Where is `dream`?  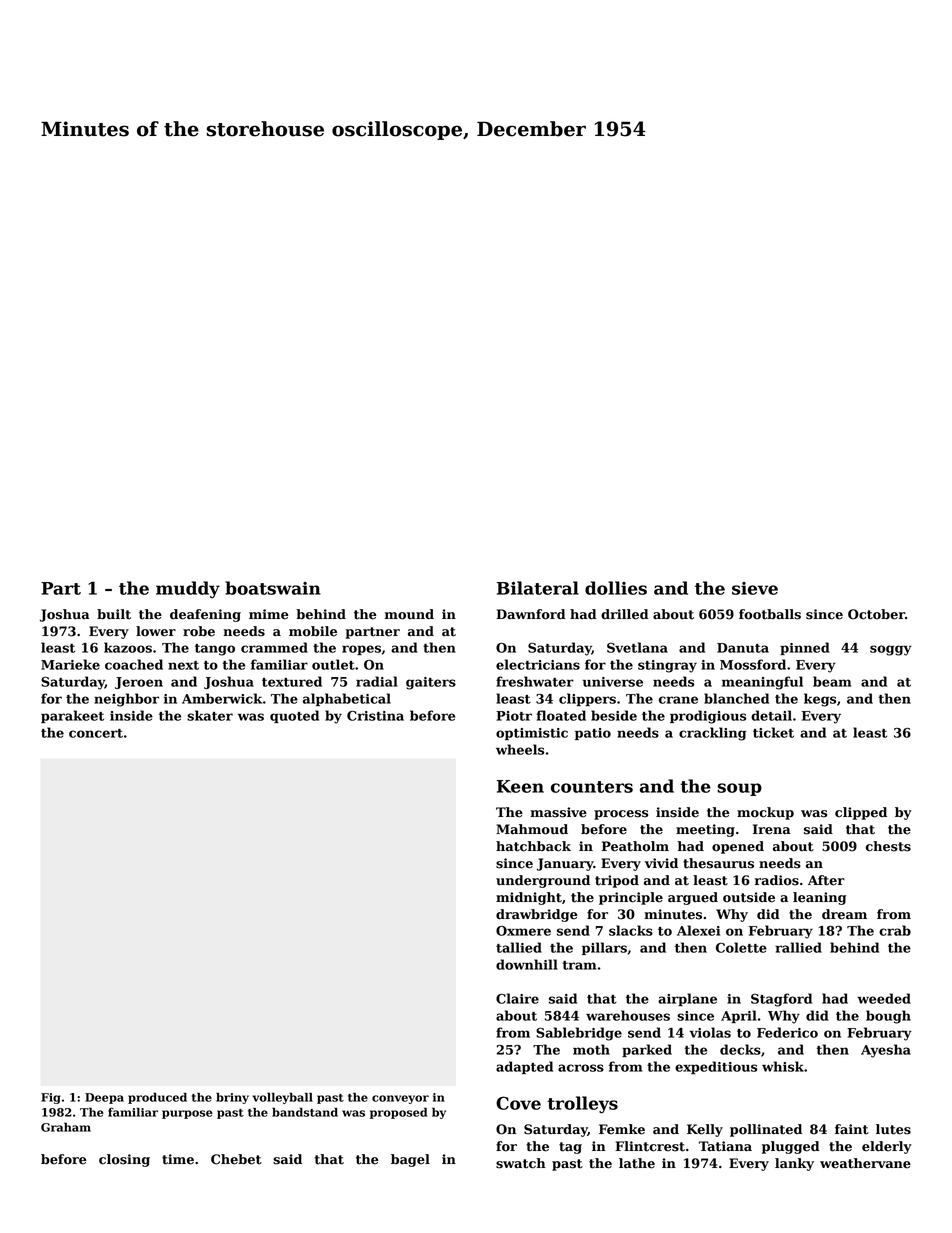
dream is located at coordinates (844, 914).
